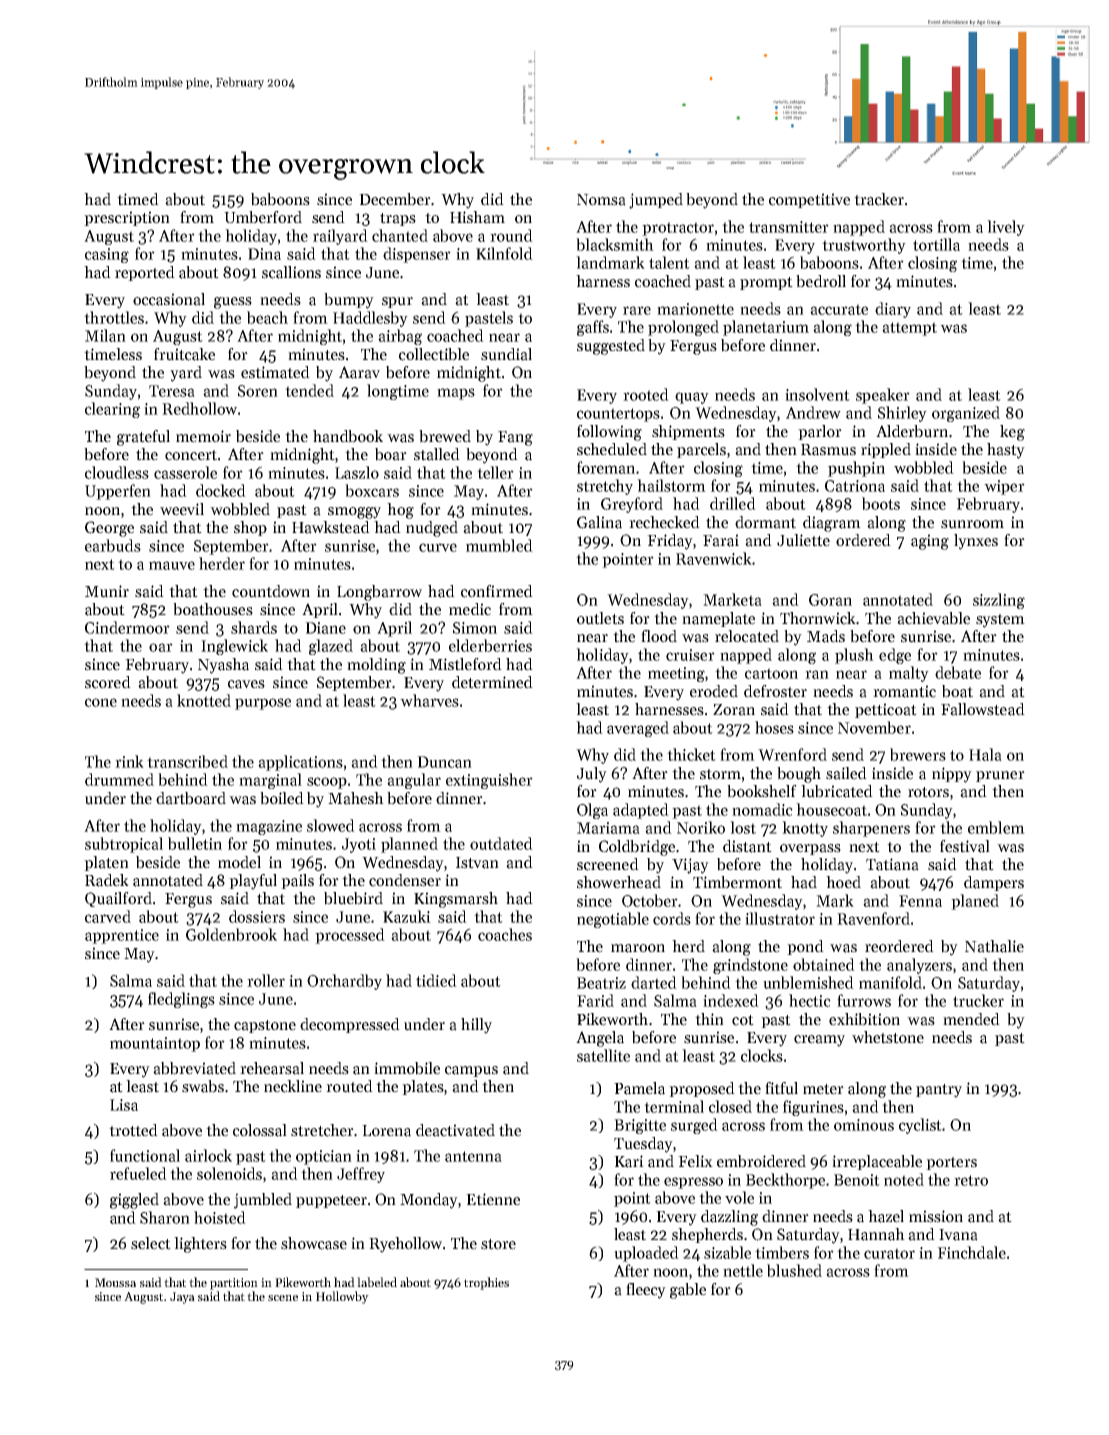 The width and height of the document is (1109, 1435). I want to click on rippled, so click(886, 450).
